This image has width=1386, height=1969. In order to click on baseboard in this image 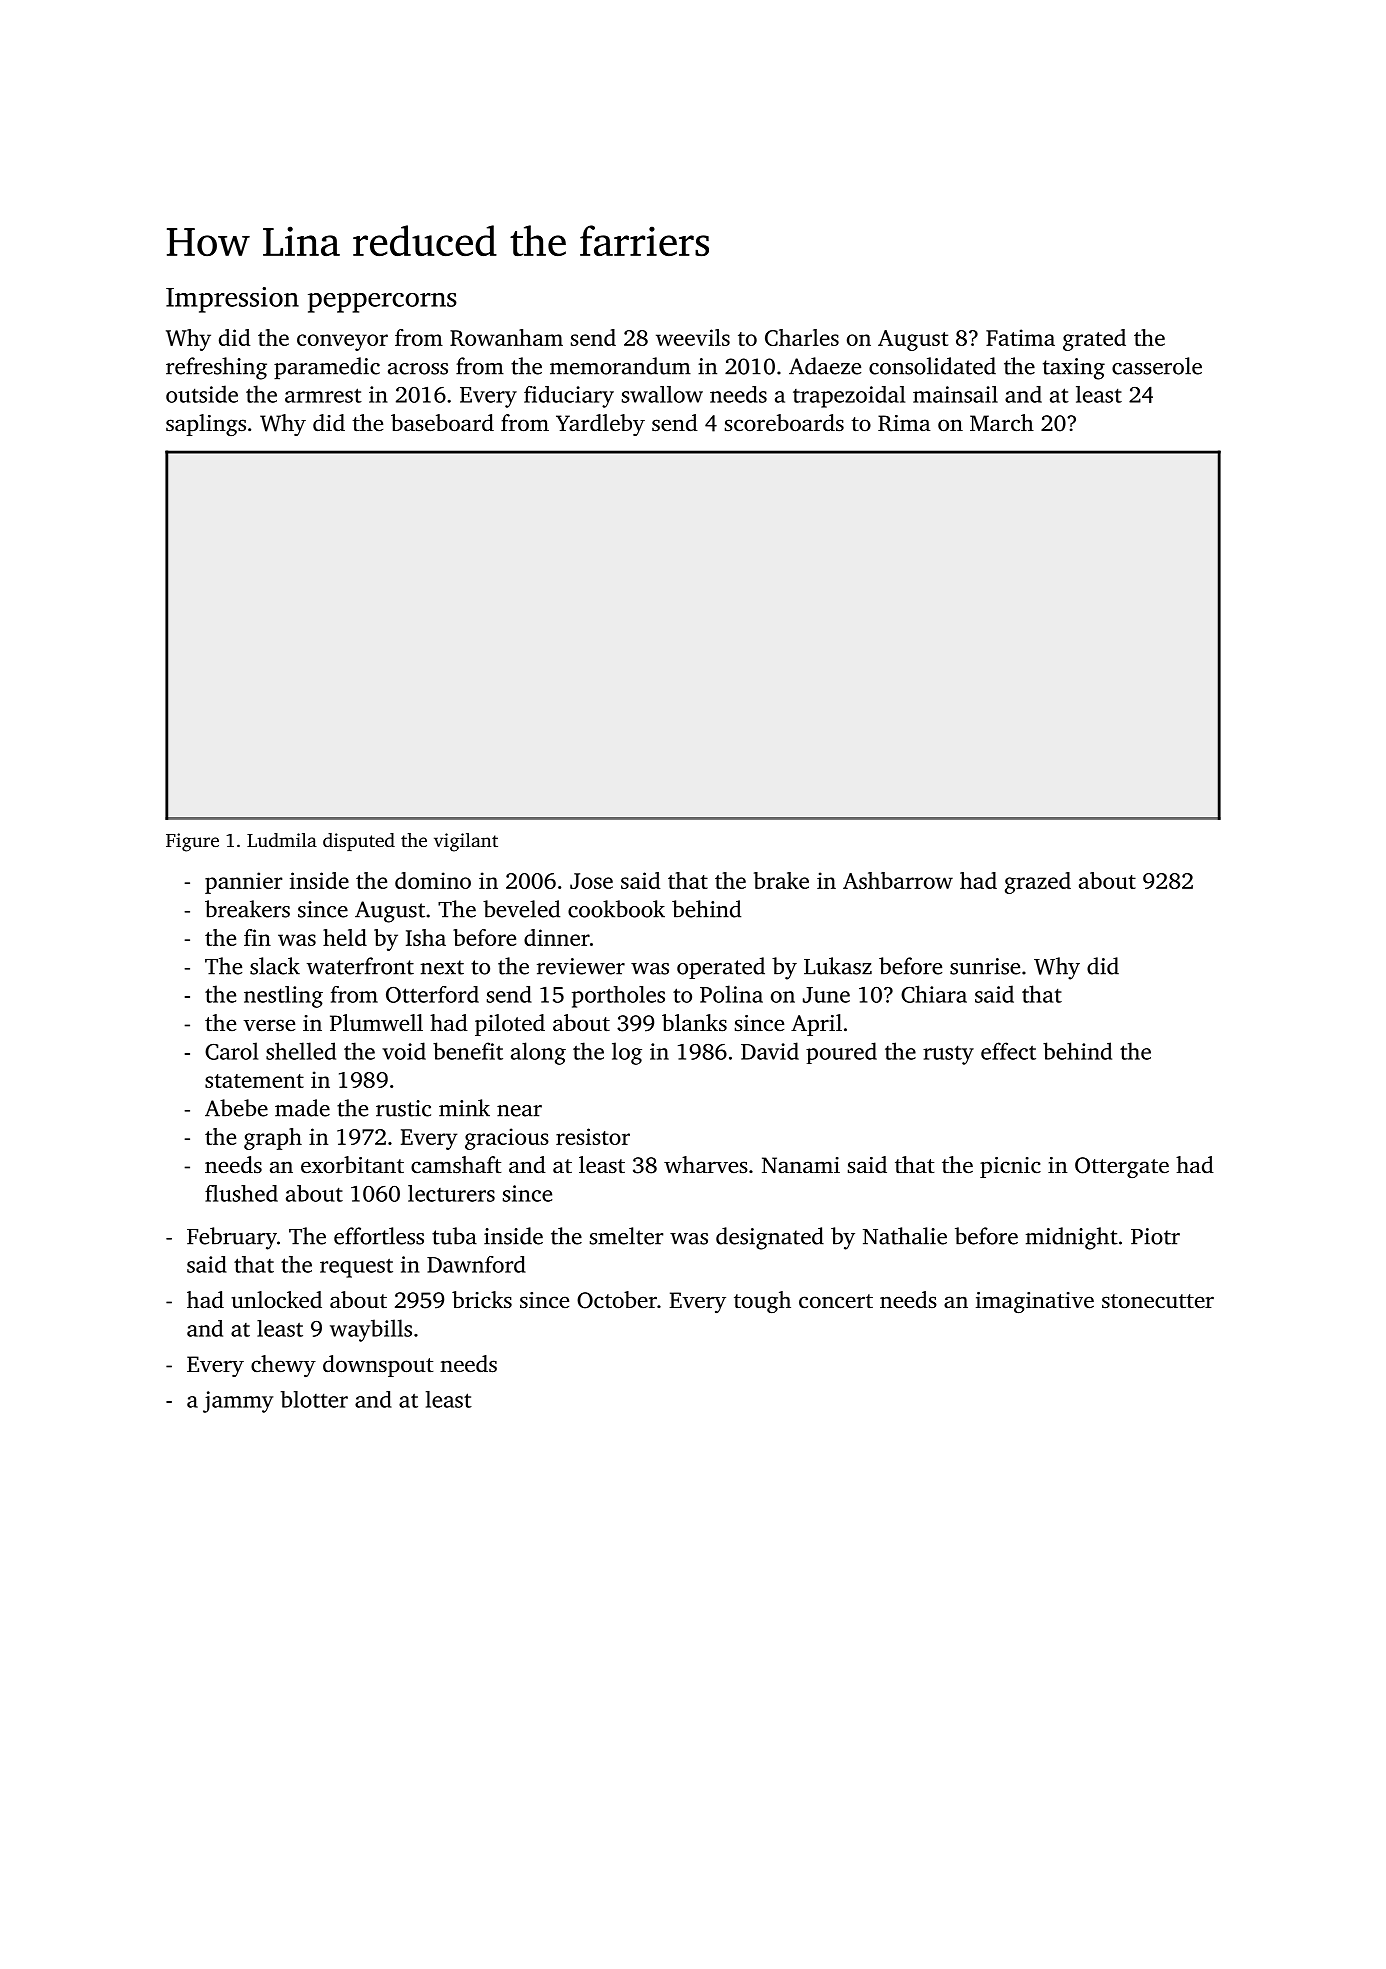, I will do `click(442, 423)`.
